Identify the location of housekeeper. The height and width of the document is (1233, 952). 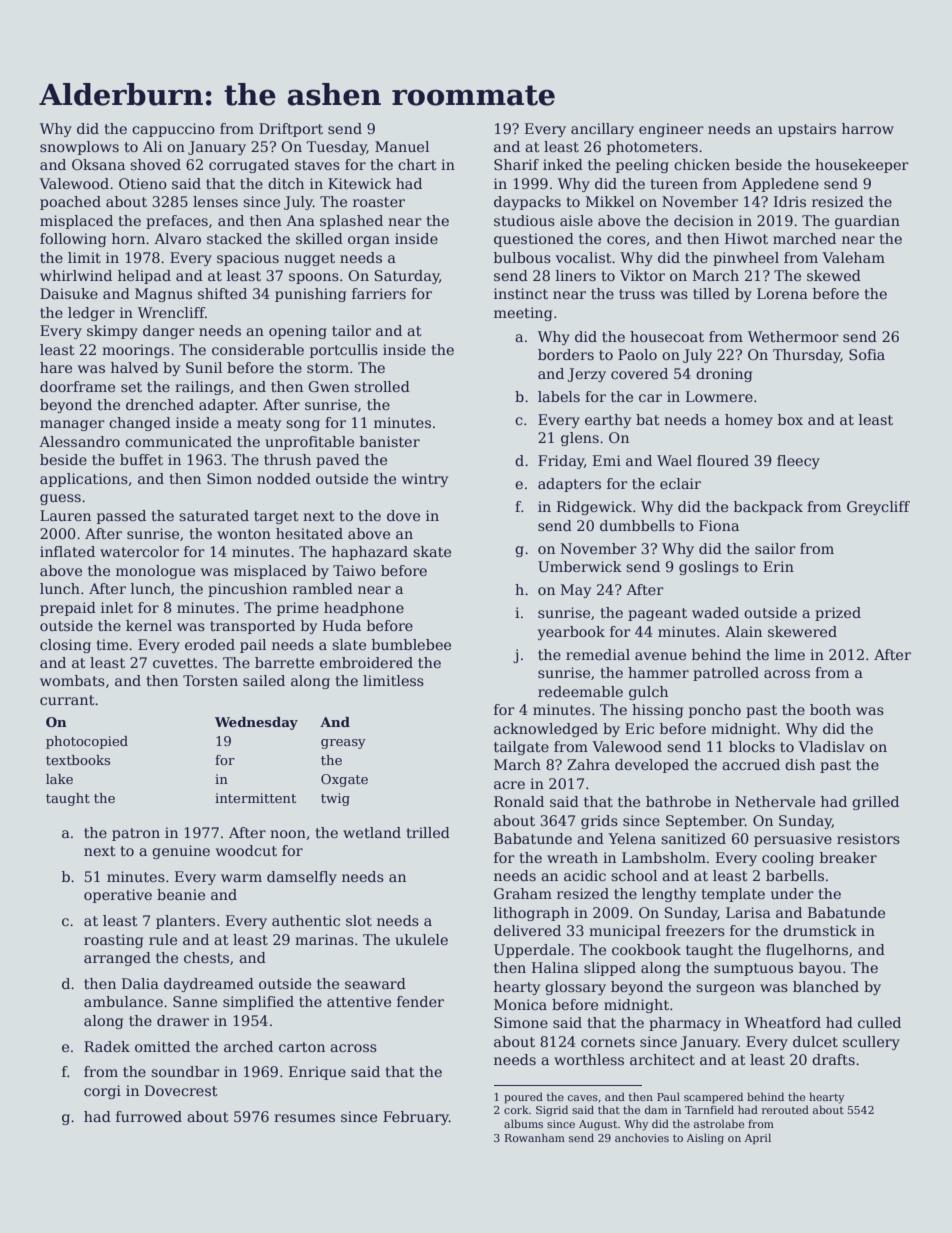
(862, 166).
